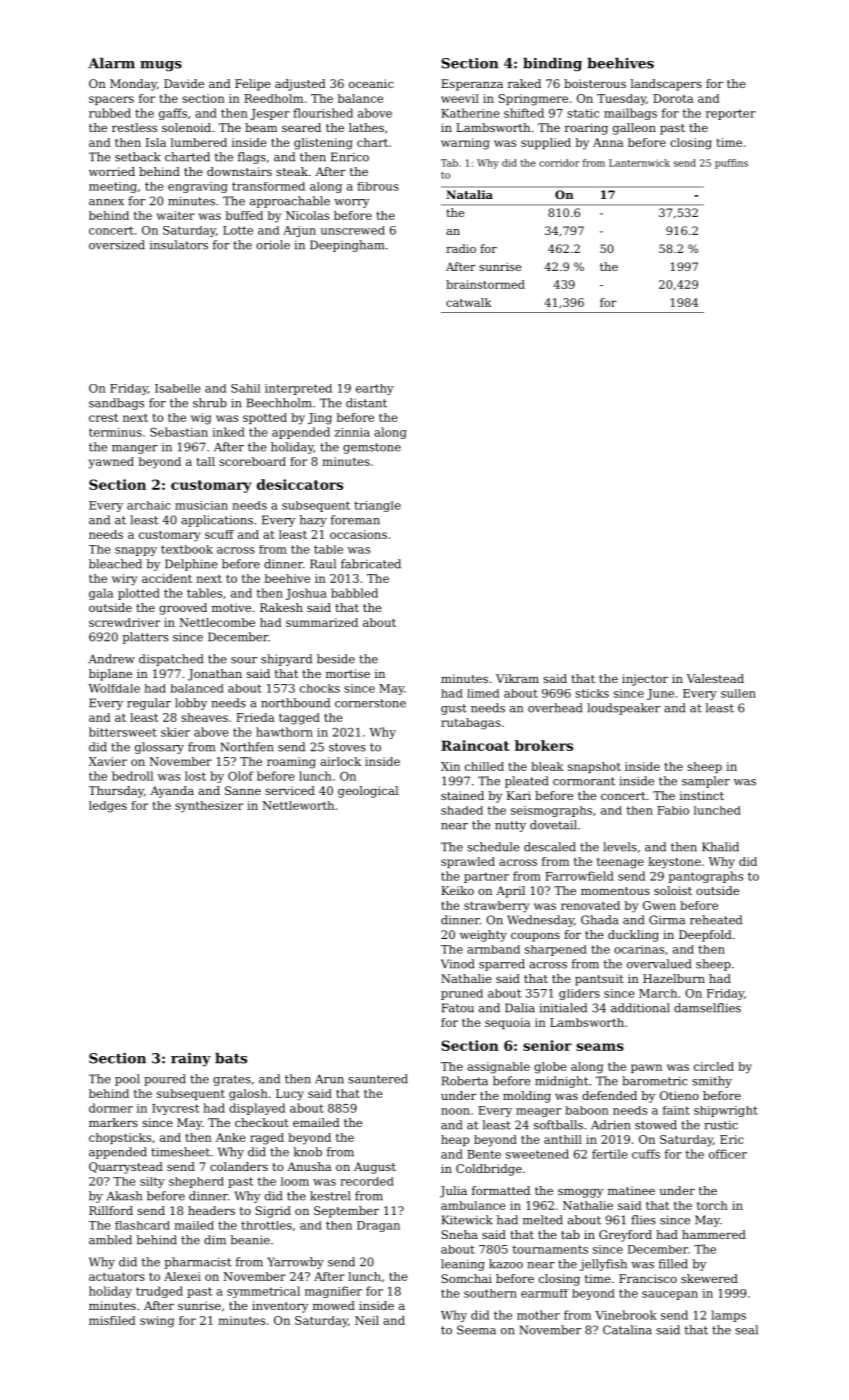  Describe the element at coordinates (323, 113) in the document. I see `flourished` at that location.
